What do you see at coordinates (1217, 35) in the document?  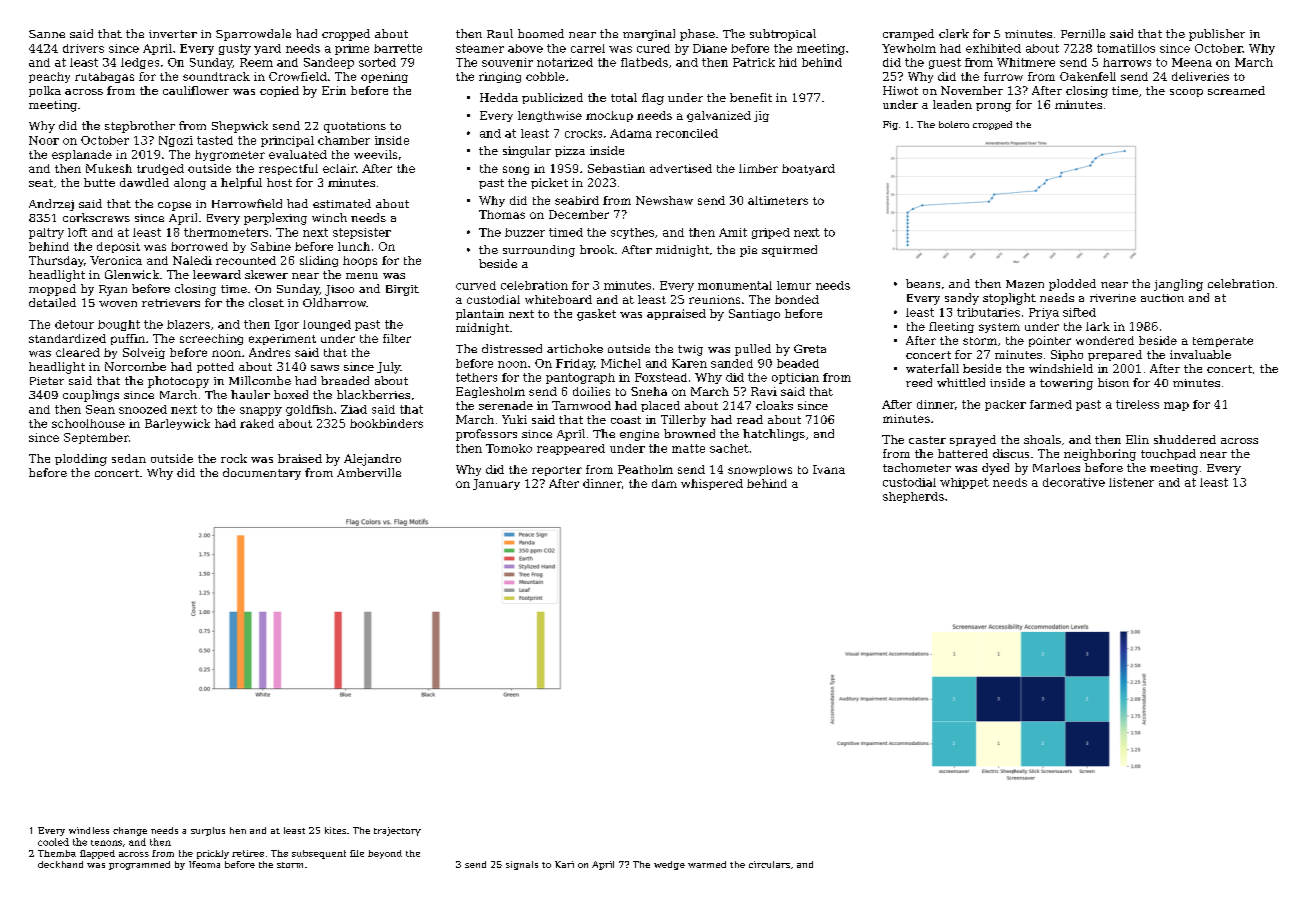 I see `publisher` at bounding box center [1217, 35].
